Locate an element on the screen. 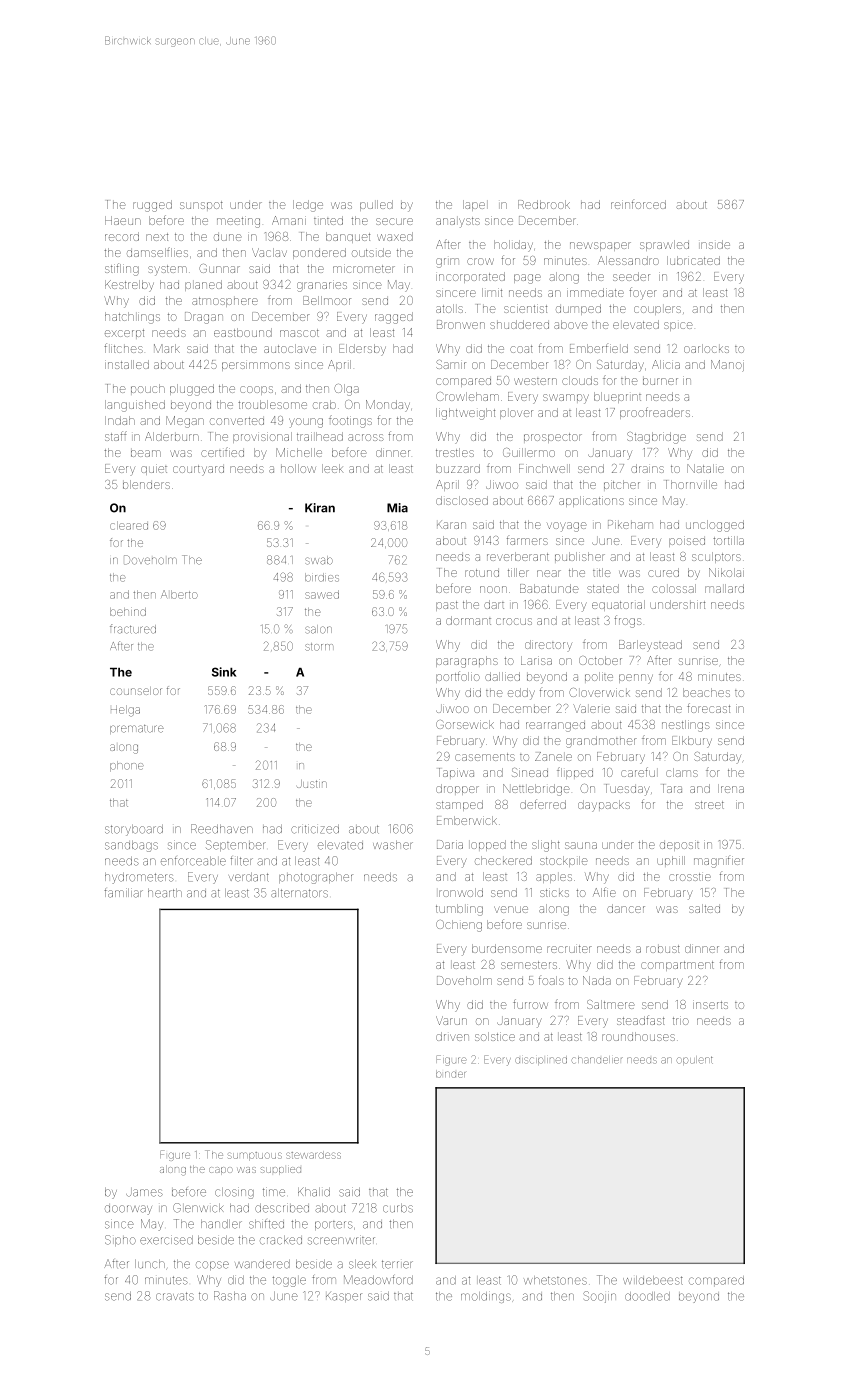 The height and width of the screenshot is (1400, 849). drains is located at coordinates (647, 468).
